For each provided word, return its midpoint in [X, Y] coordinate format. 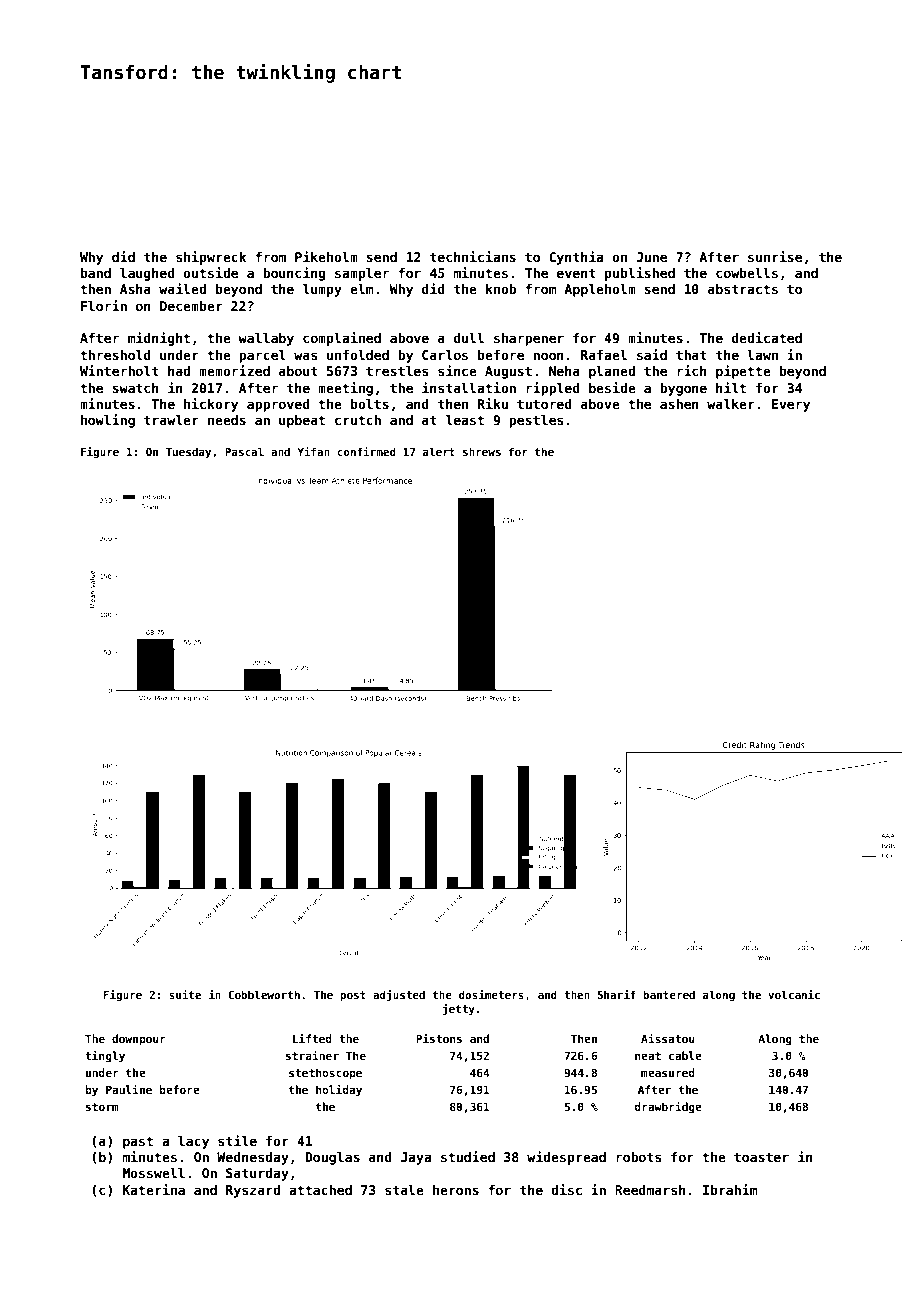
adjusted [399, 995]
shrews [482, 451]
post [353, 996]
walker [731, 404]
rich [692, 370]
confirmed [366, 451]
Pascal [244, 451]
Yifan [313, 451]
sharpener [529, 339]
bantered [669, 994]
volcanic [794, 994]
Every [791, 405]
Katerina [154, 1189]
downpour [139, 1040]
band [96, 273]
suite [185, 994]
